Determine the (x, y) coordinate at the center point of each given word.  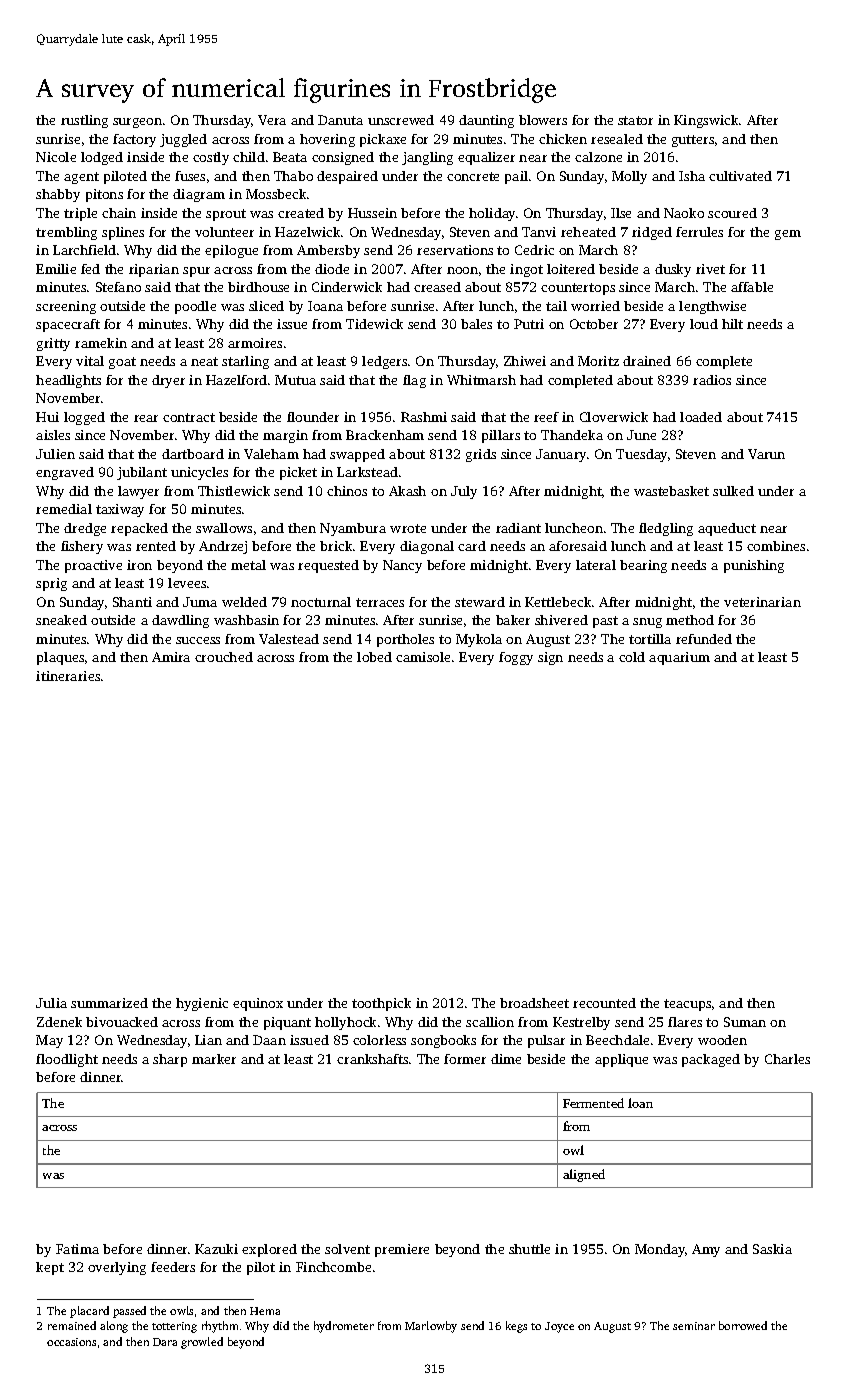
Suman (745, 1022)
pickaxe (383, 140)
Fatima (77, 1249)
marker (214, 1059)
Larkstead (367, 472)
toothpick (381, 1004)
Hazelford (236, 380)
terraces (380, 602)
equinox (258, 1004)
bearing (643, 566)
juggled (183, 140)
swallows (224, 528)
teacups (687, 1005)
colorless (379, 1040)
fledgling (666, 529)
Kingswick (706, 121)
